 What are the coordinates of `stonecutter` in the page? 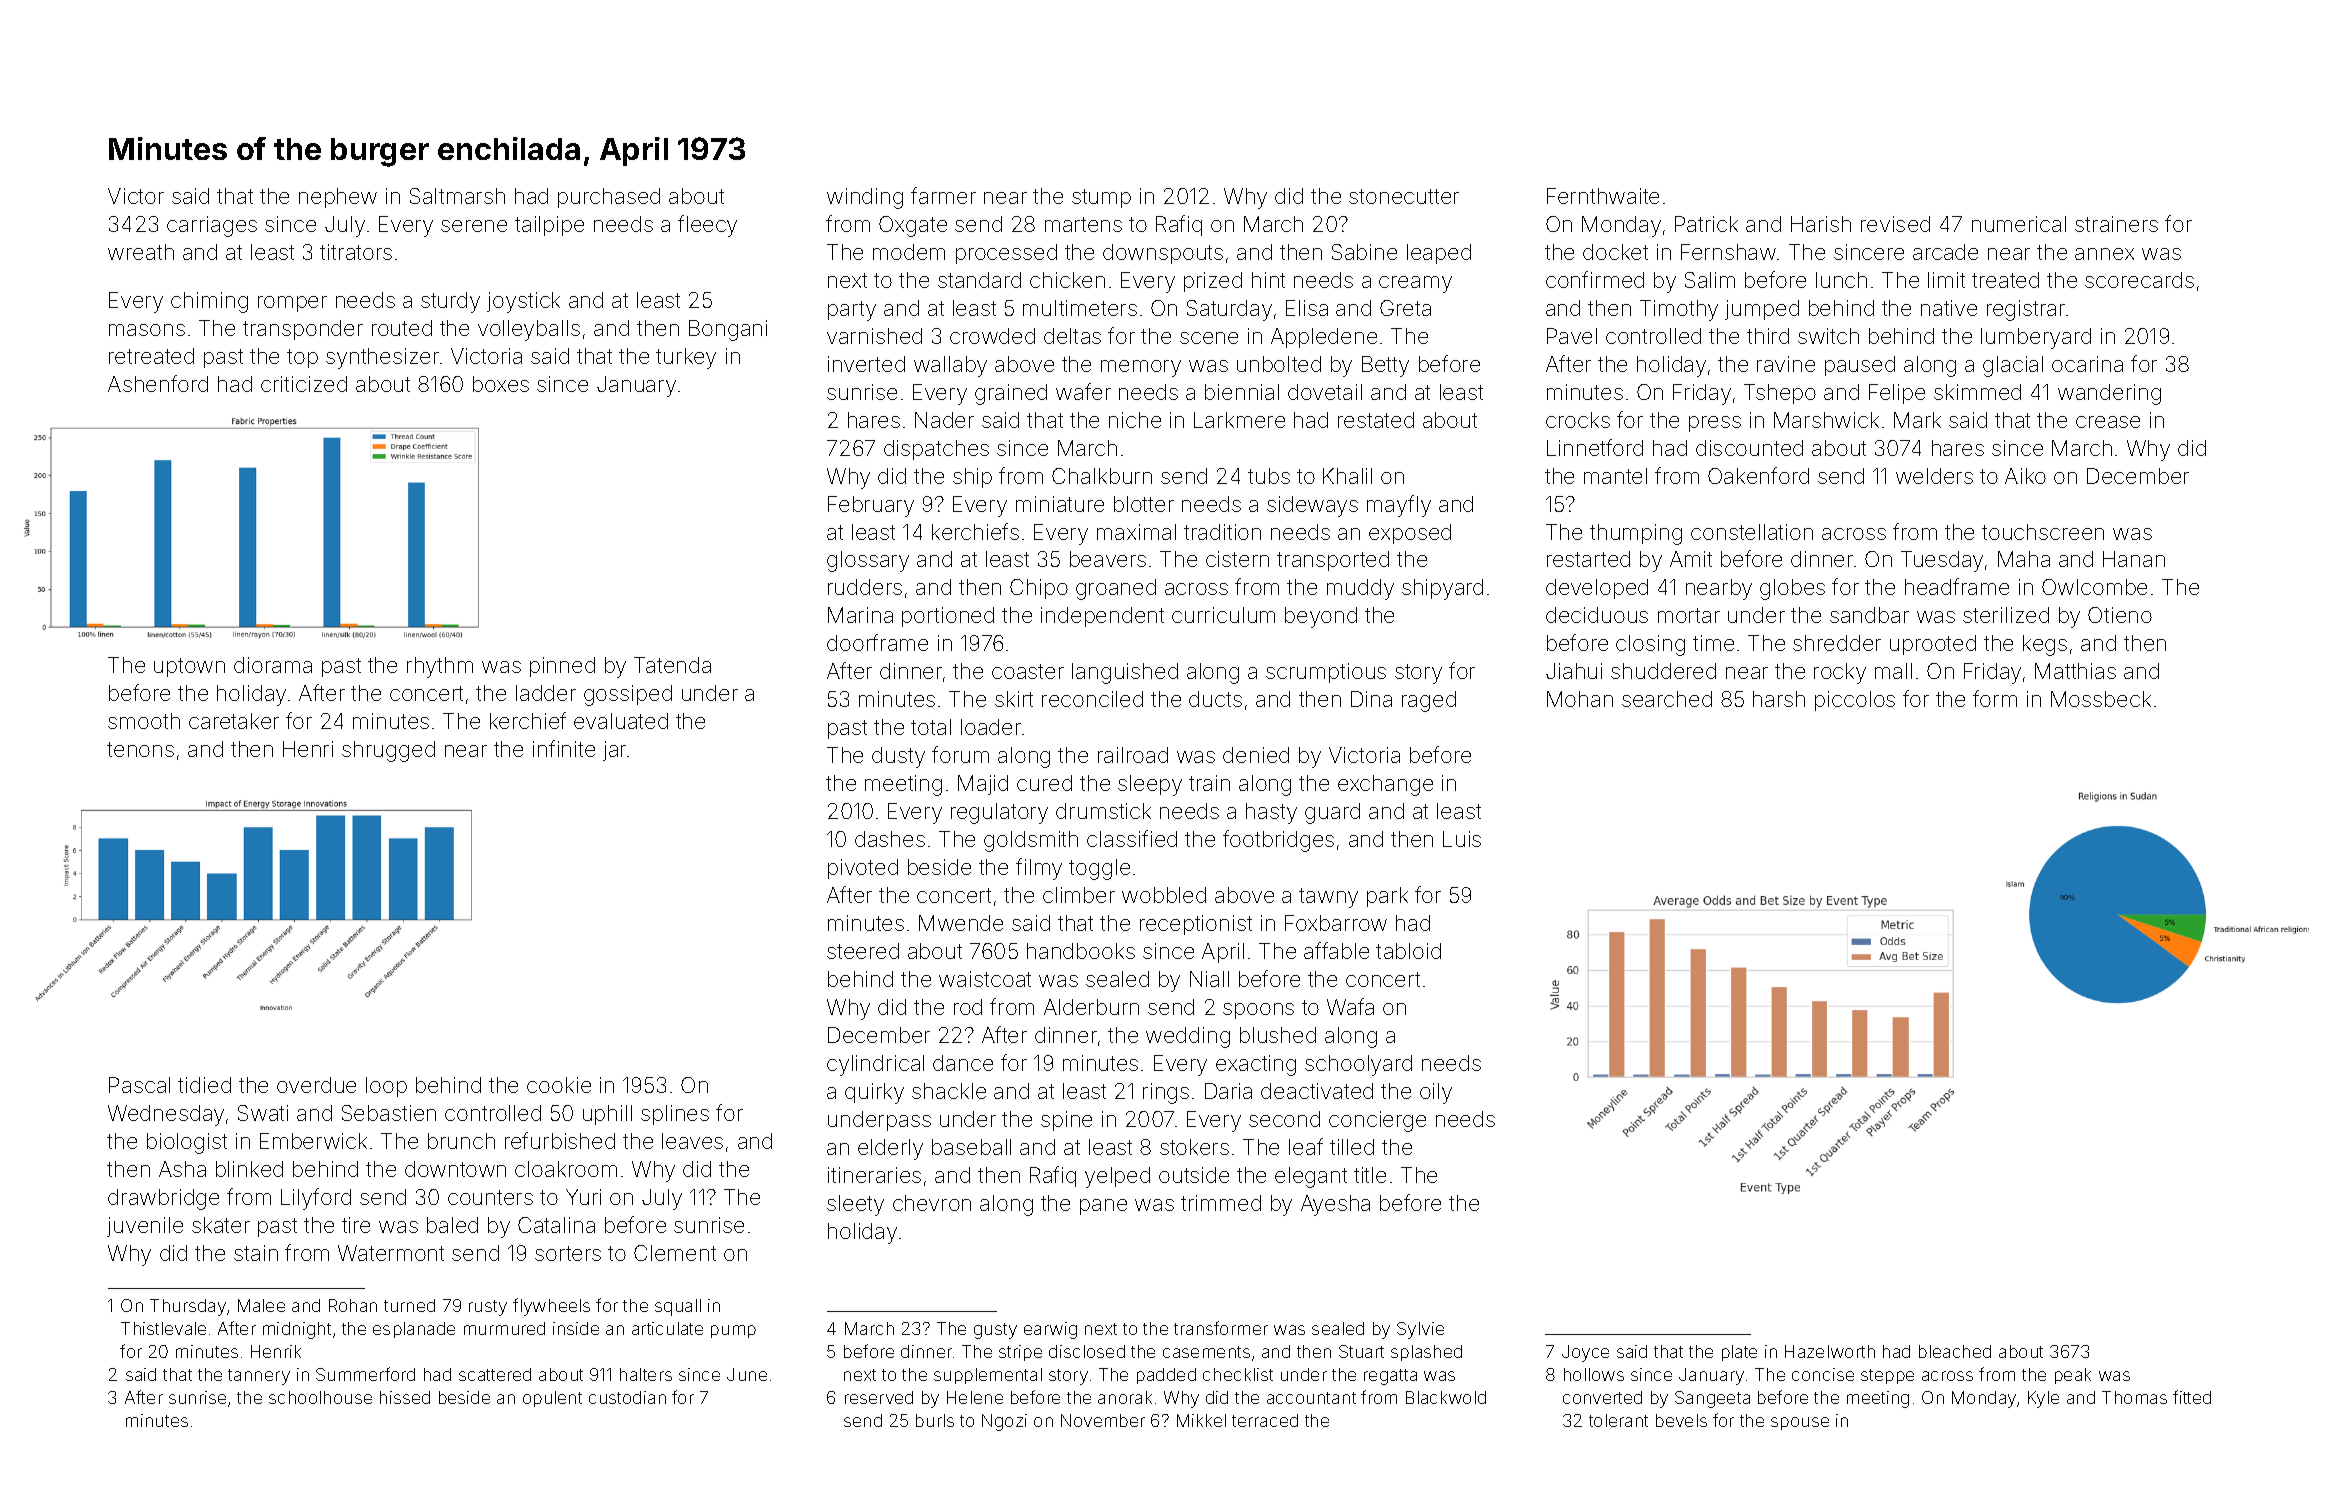 It's located at (1404, 196).
